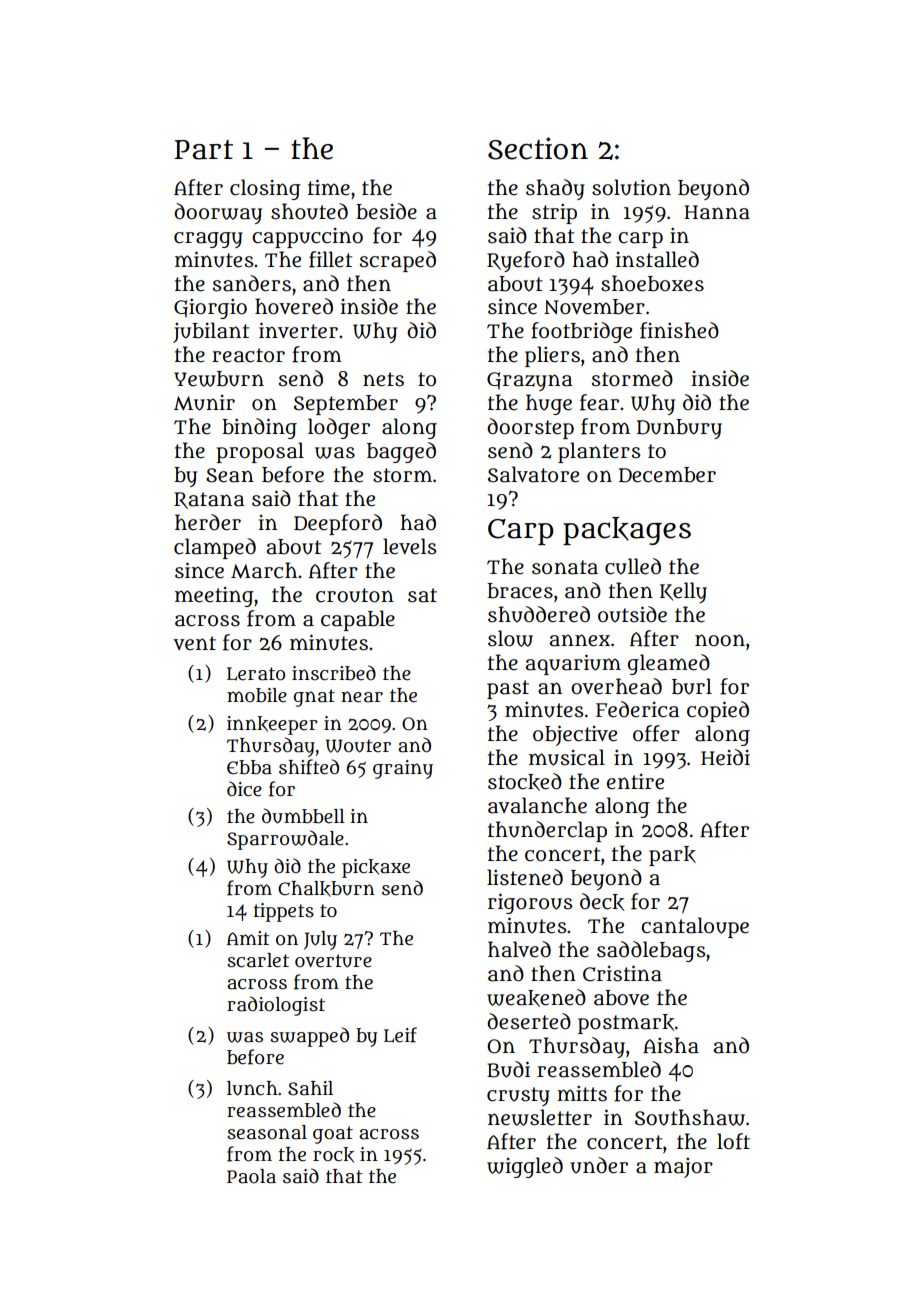 Image resolution: width=924 pixels, height=1311 pixels. I want to click on time, so click(329, 187).
